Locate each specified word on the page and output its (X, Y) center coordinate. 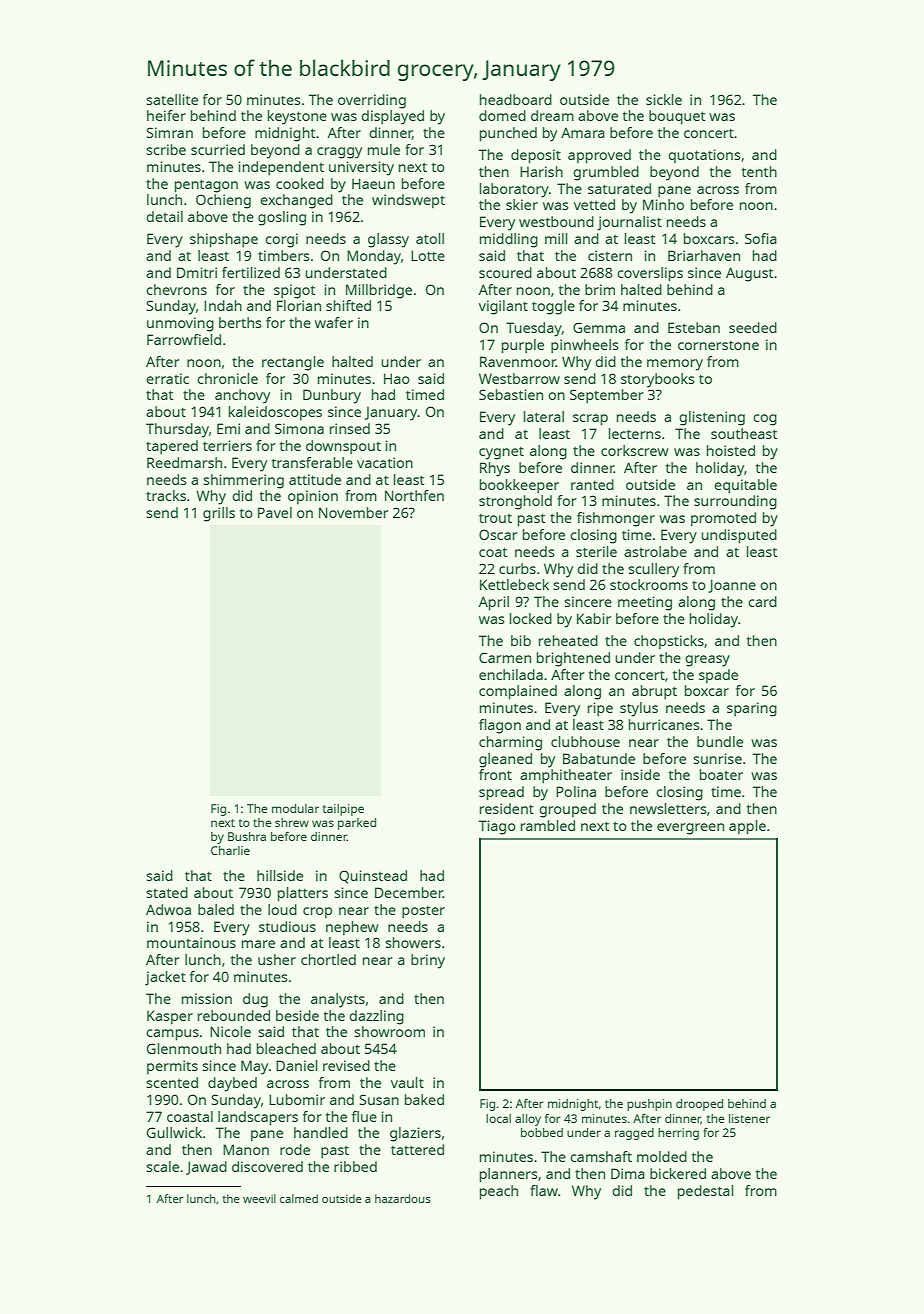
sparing (752, 709)
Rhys (495, 469)
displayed (392, 117)
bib (521, 640)
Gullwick (174, 1132)
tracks (166, 495)
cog (765, 420)
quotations (704, 156)
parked (357, 824)
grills (219, 514)
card (762, 601)
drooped (699, 1105)
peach (499, 1192)
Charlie (230, 850)
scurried (218, 149)
